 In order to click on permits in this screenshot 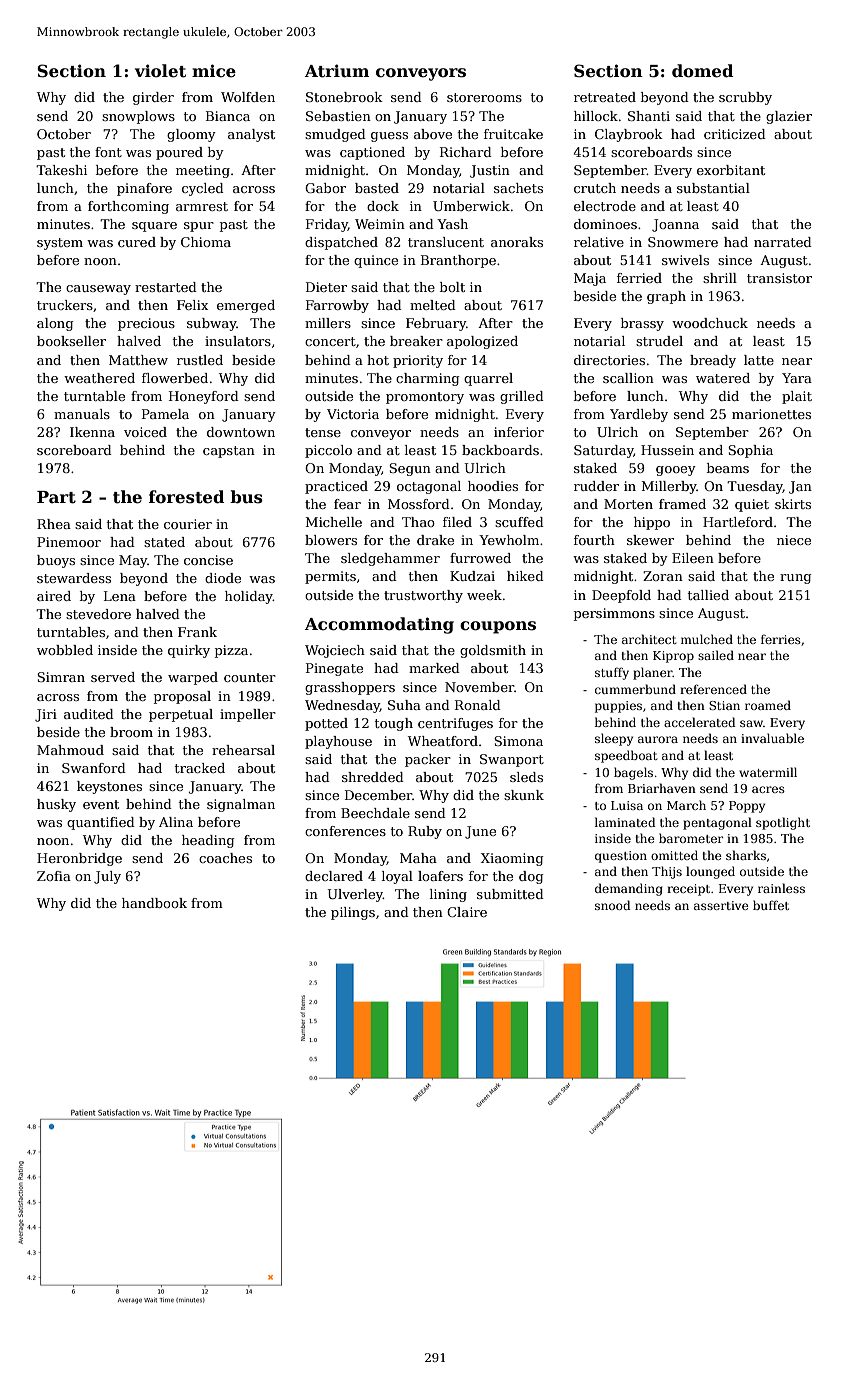, I will do `click(330, 577)`.
